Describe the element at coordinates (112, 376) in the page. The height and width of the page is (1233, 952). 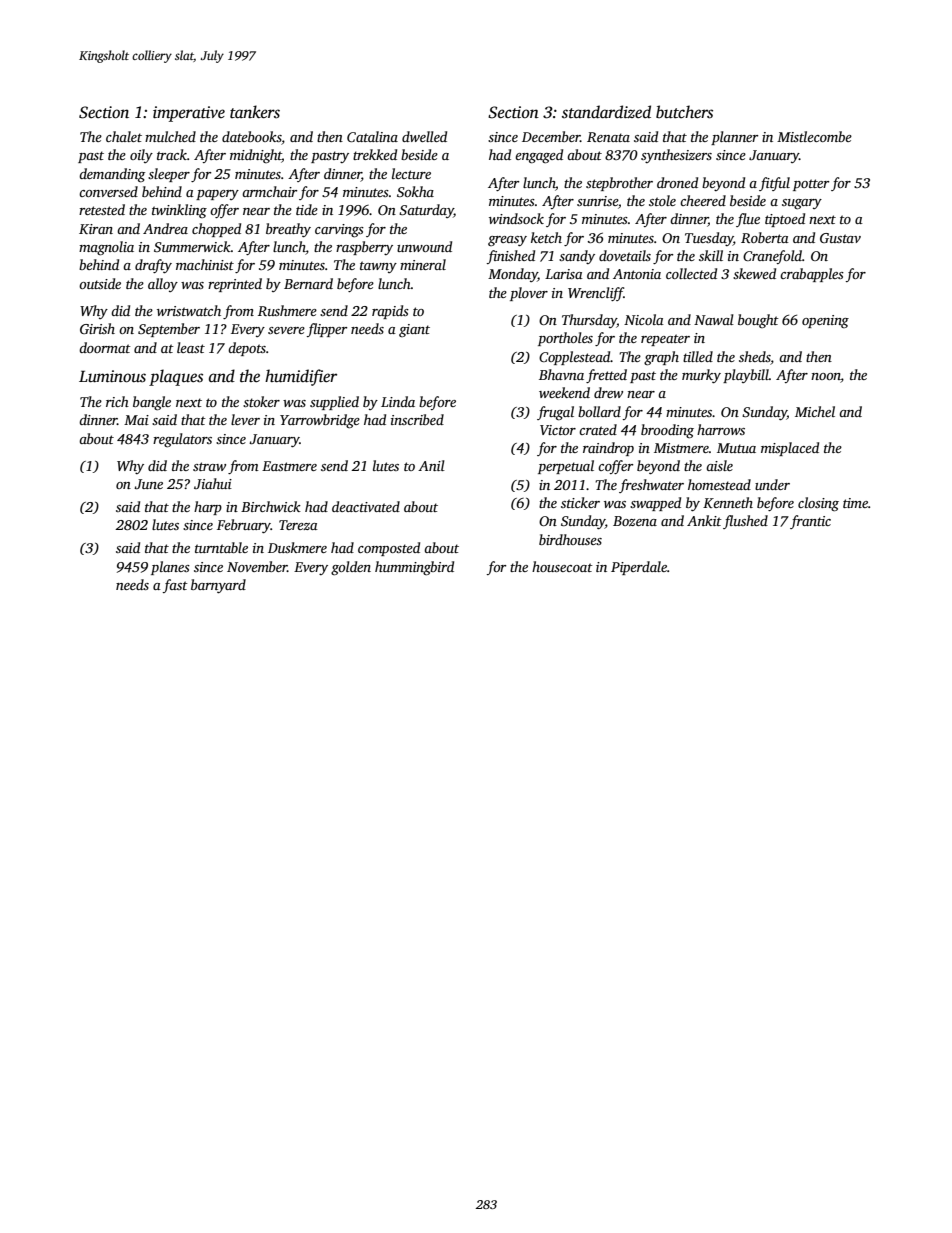
I see `Luminous` at that location.
